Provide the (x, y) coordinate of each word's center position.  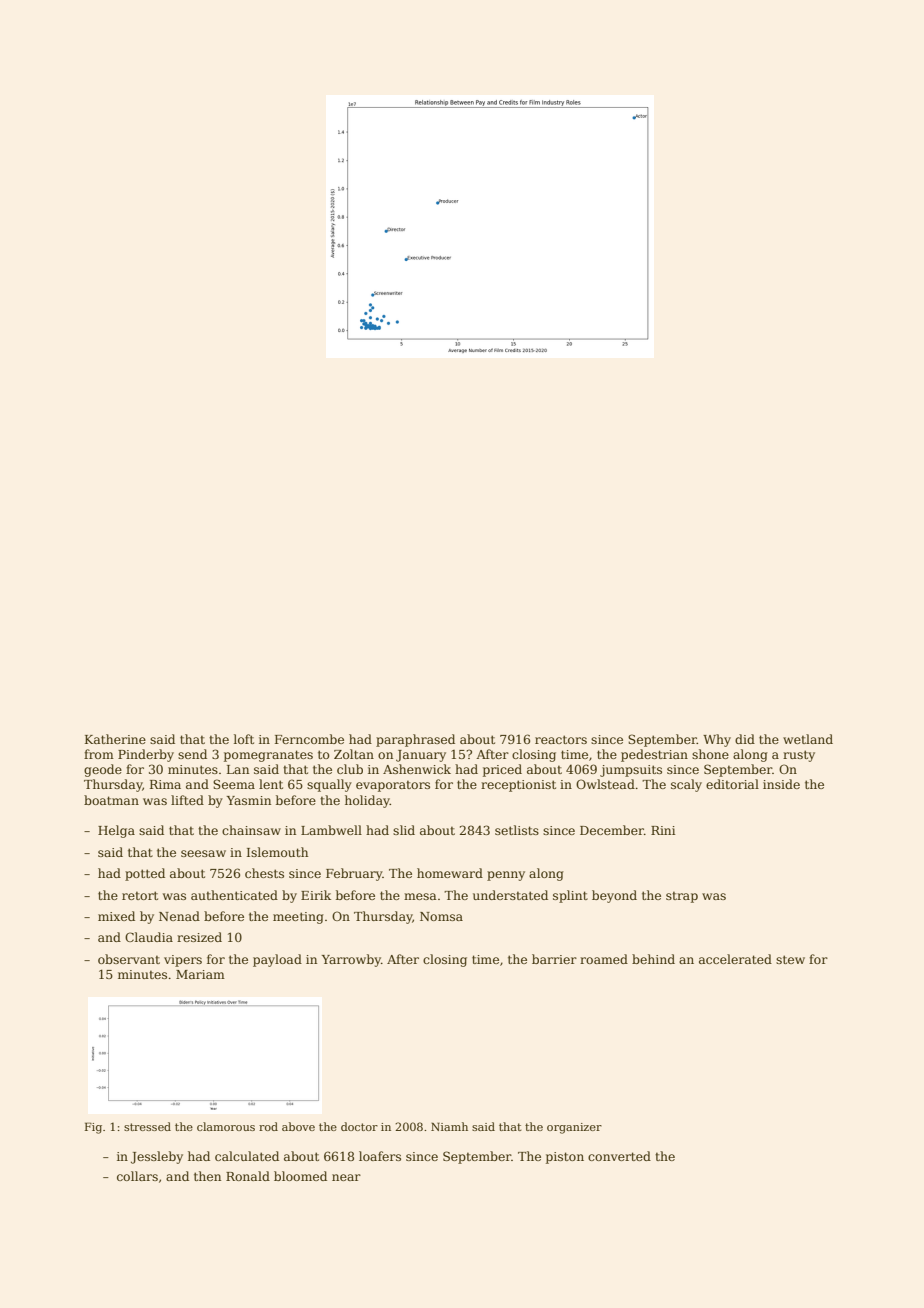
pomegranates (268, 756)
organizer (574, 1128)
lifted (187, 800)
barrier (554, 959)
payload (277, 960)
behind (653, 959)
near (346, 1177)
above (298, 1126)
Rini (663, 830)
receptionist (518, 786)
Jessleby (157, 1157)
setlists (517, 830)
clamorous (226, 1126)
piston (565, 1158)
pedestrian (654, 755)
